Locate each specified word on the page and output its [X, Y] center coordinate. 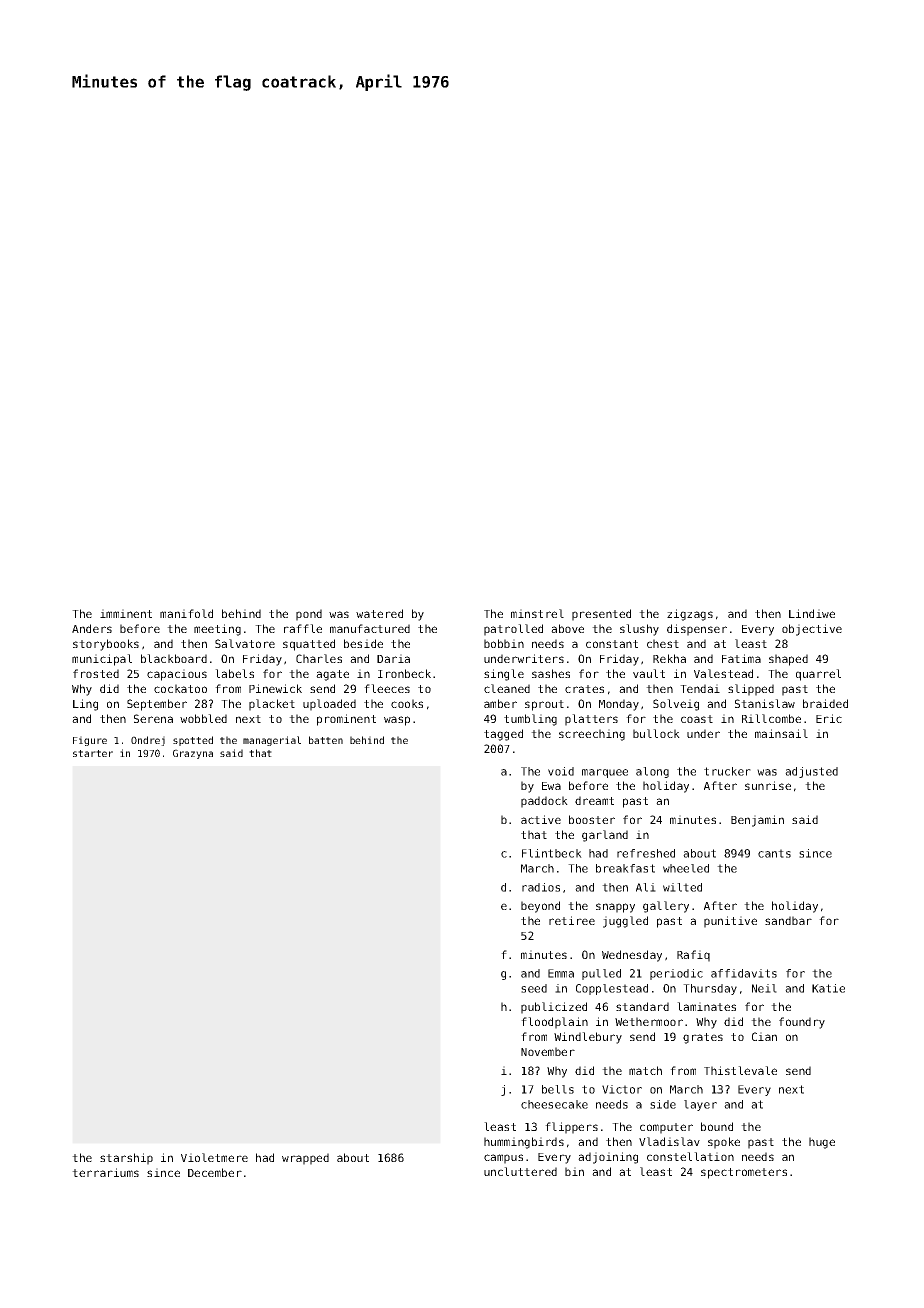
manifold [186, 613]
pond [309, 615]
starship [126, 1159]
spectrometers [744, 1173]
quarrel [818, 675]
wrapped [305, 1159]
